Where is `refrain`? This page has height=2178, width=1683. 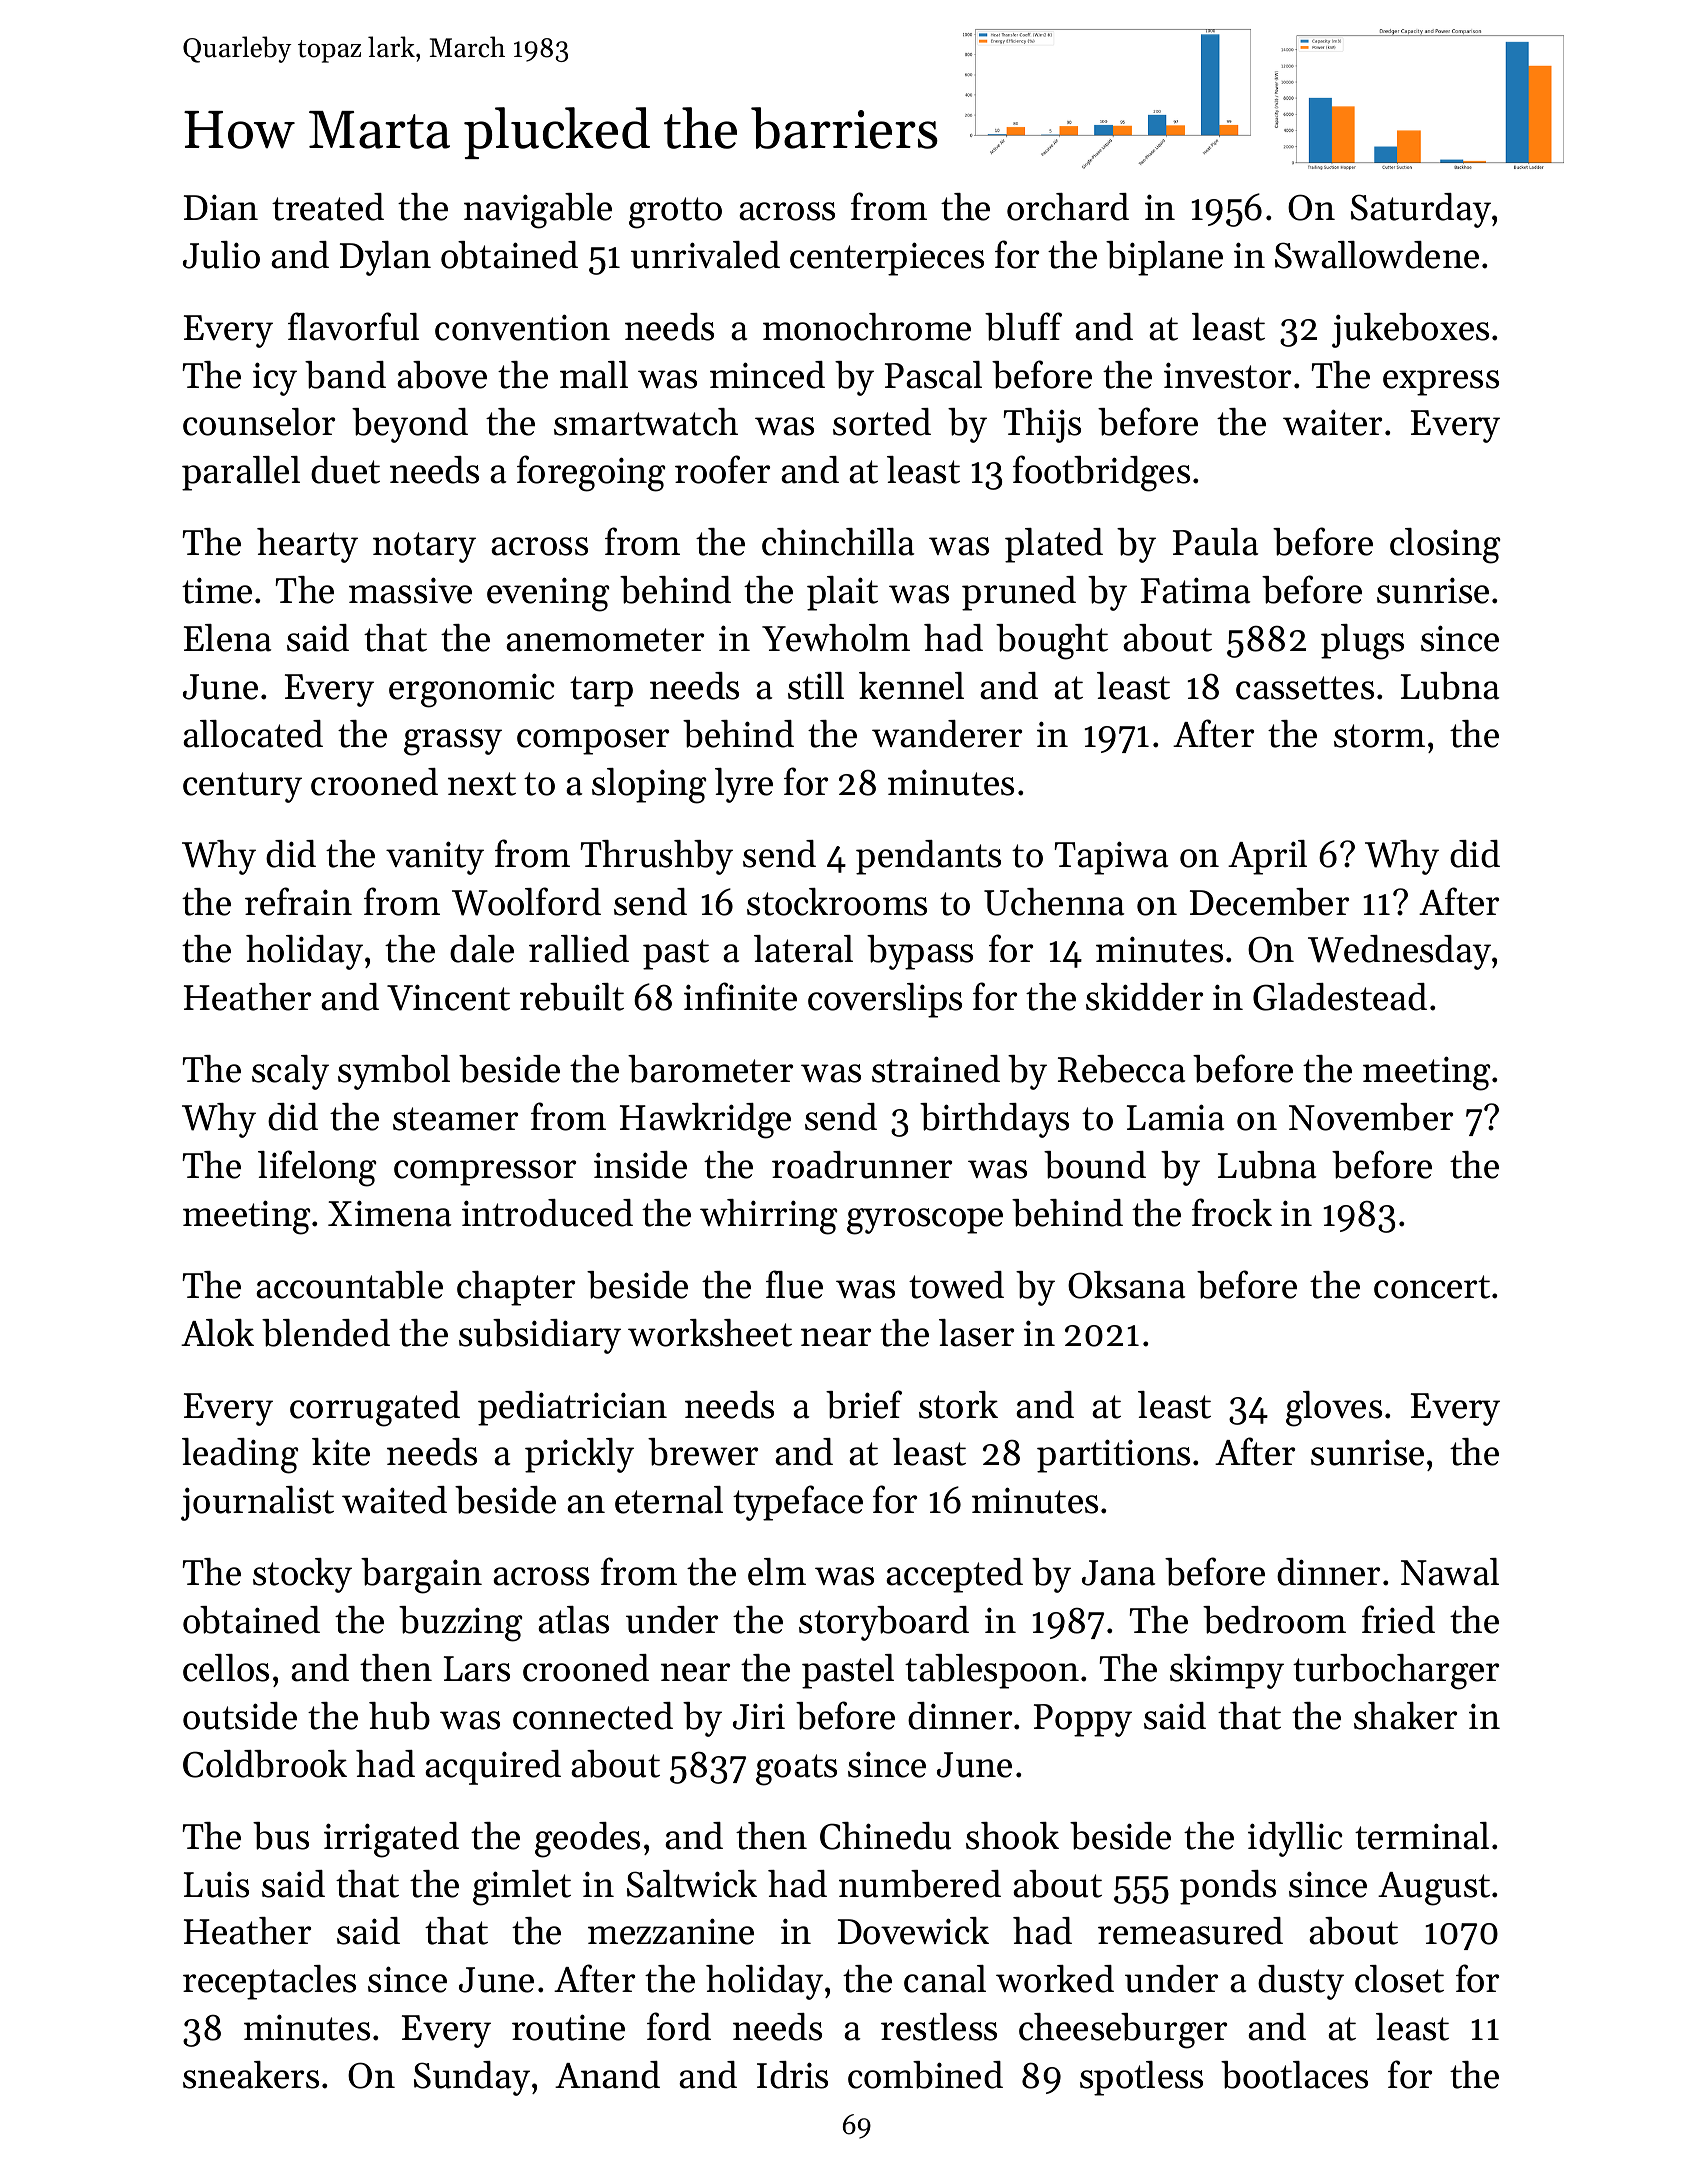 refrain is located at coordinates (298, 901).
